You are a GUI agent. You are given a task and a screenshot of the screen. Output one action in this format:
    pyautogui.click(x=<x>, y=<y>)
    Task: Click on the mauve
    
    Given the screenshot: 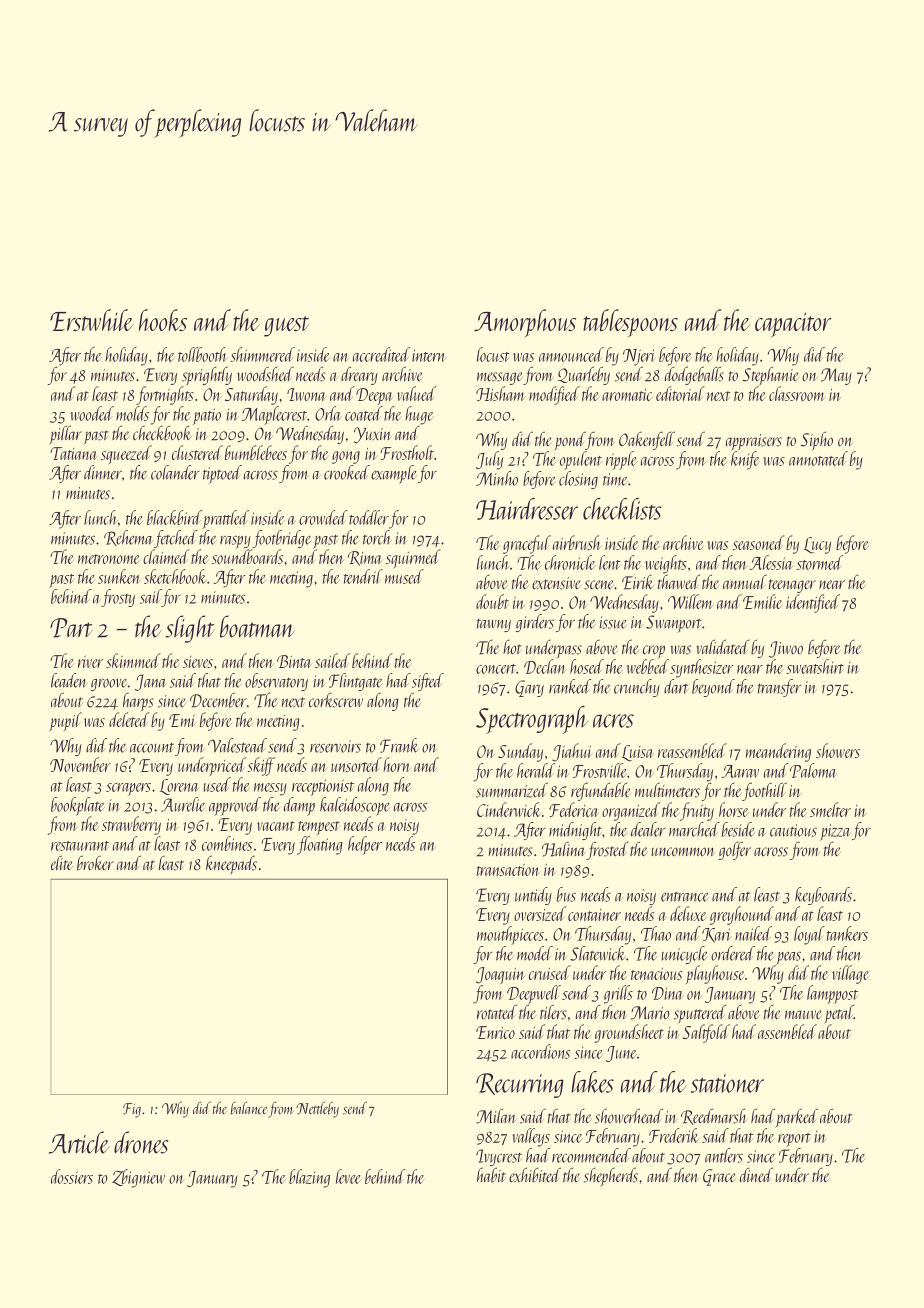 What is the action you would take?
    pyautogui.click(x=803, y=1014)
